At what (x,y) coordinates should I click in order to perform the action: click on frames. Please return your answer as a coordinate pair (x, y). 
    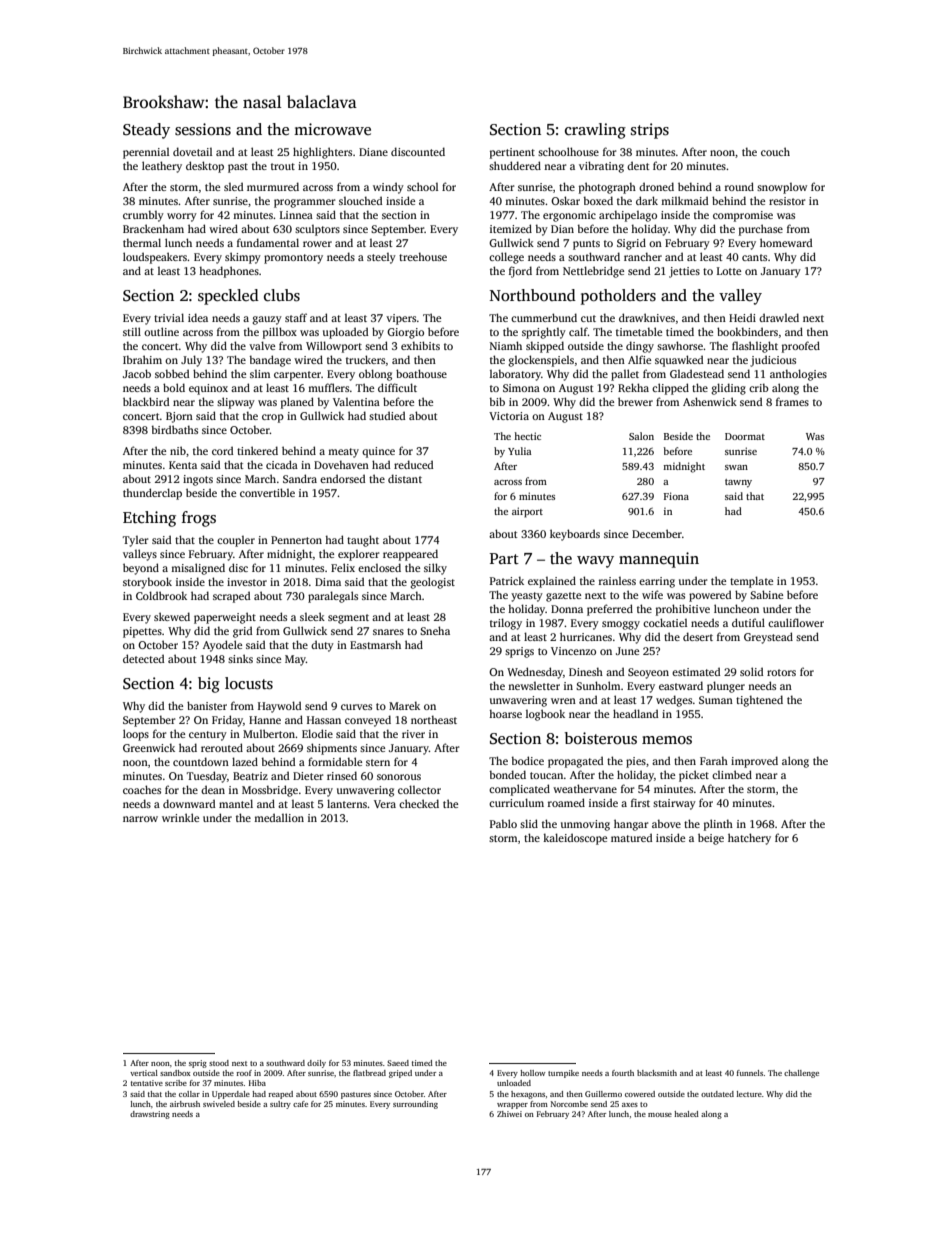
    Looking at the image, I should click on (792, 401).
